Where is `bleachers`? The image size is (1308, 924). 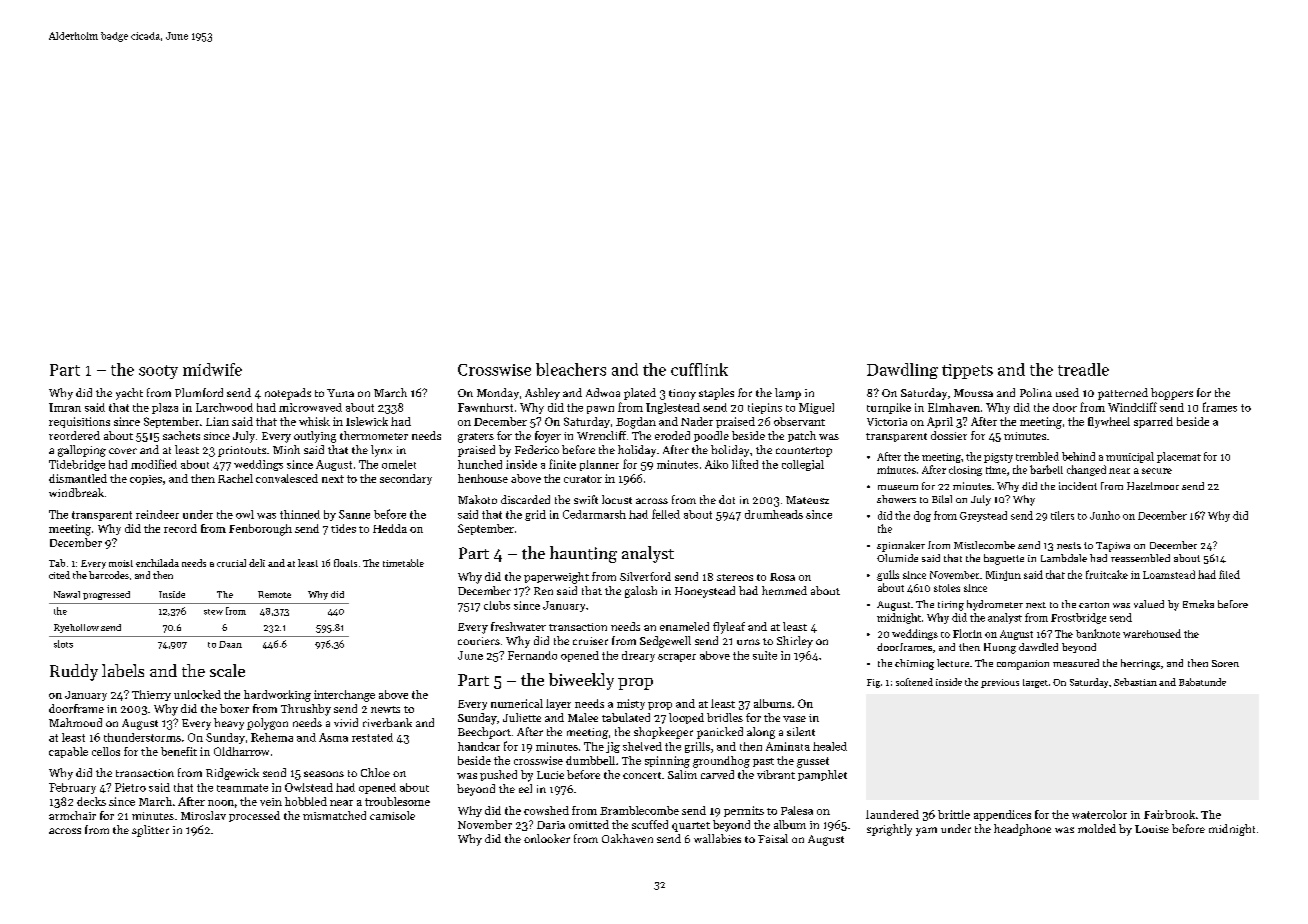 bleachers is located at coordinates (571, 369).
